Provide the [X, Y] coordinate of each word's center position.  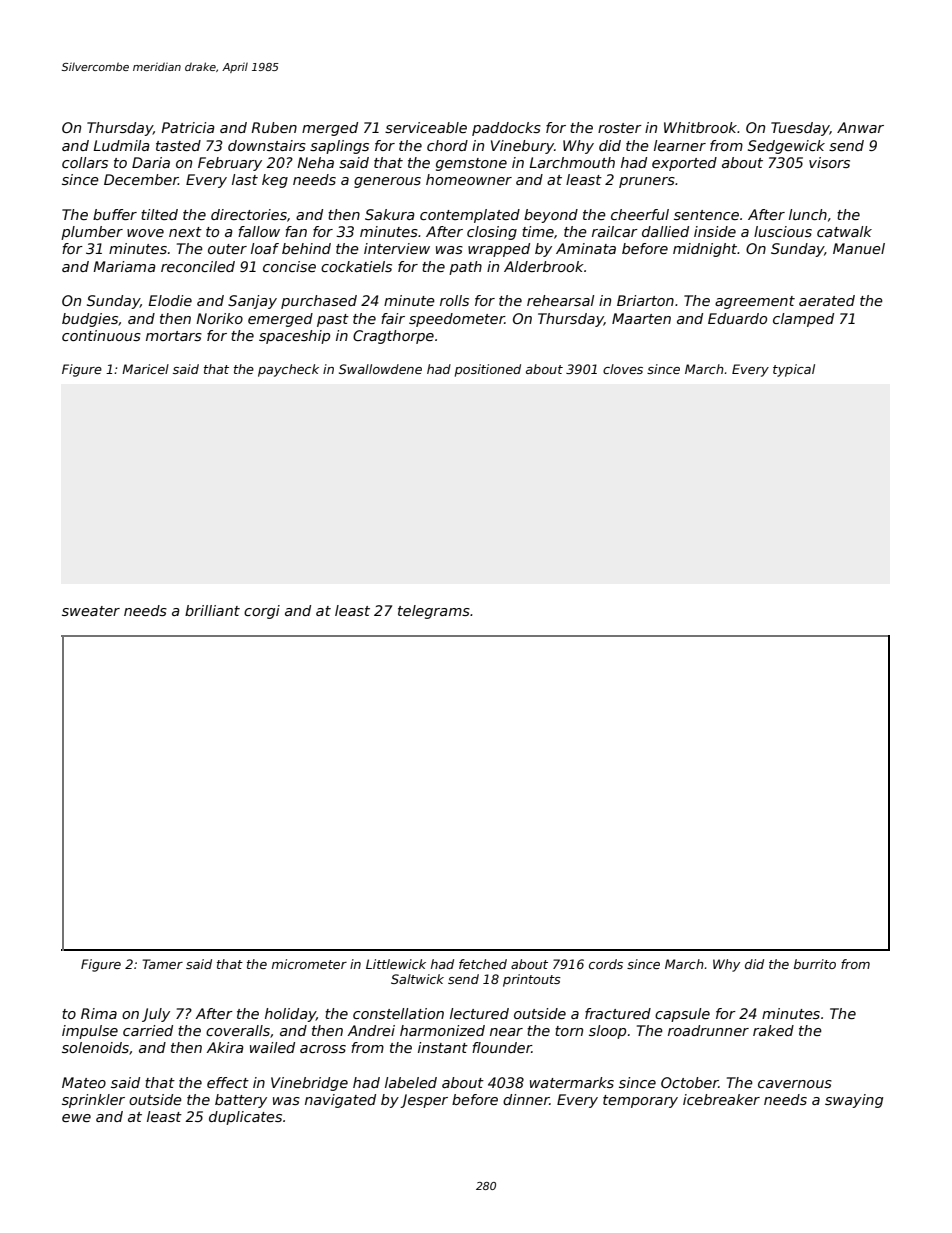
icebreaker [721, 1099]
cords [606, 964]
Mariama [124, 266]
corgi [262, 612]
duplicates [245, 1118]
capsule [682, 1015]
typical [794, 370]
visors [829, 162]
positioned [488, 370]
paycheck [288, 370]
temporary [640, 1101]
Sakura [390, 214]
